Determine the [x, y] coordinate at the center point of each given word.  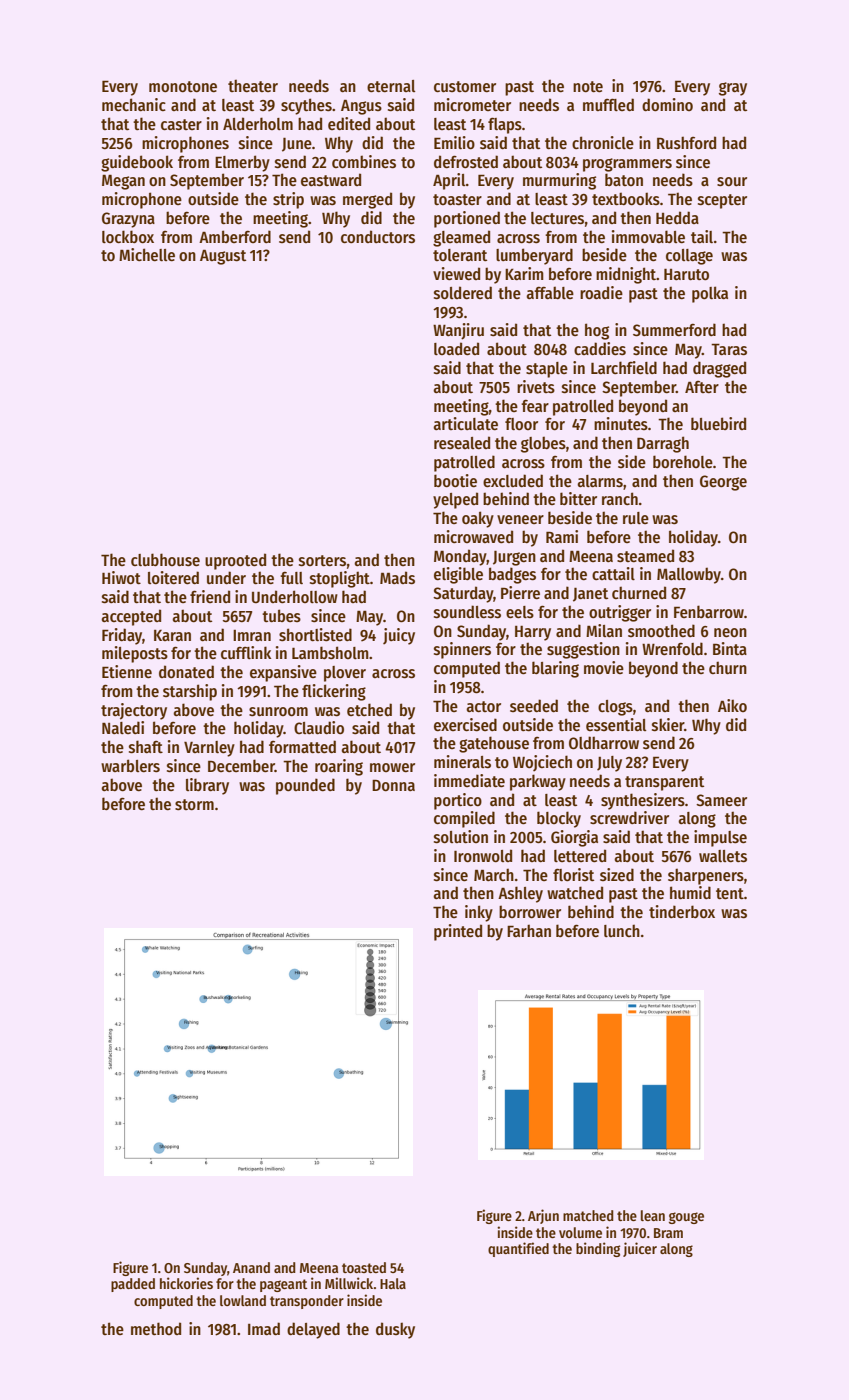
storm [194, 805]
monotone [183, 86]
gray [733, 89]
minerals [462, 762]
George [723, 483]
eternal [391, 86]
